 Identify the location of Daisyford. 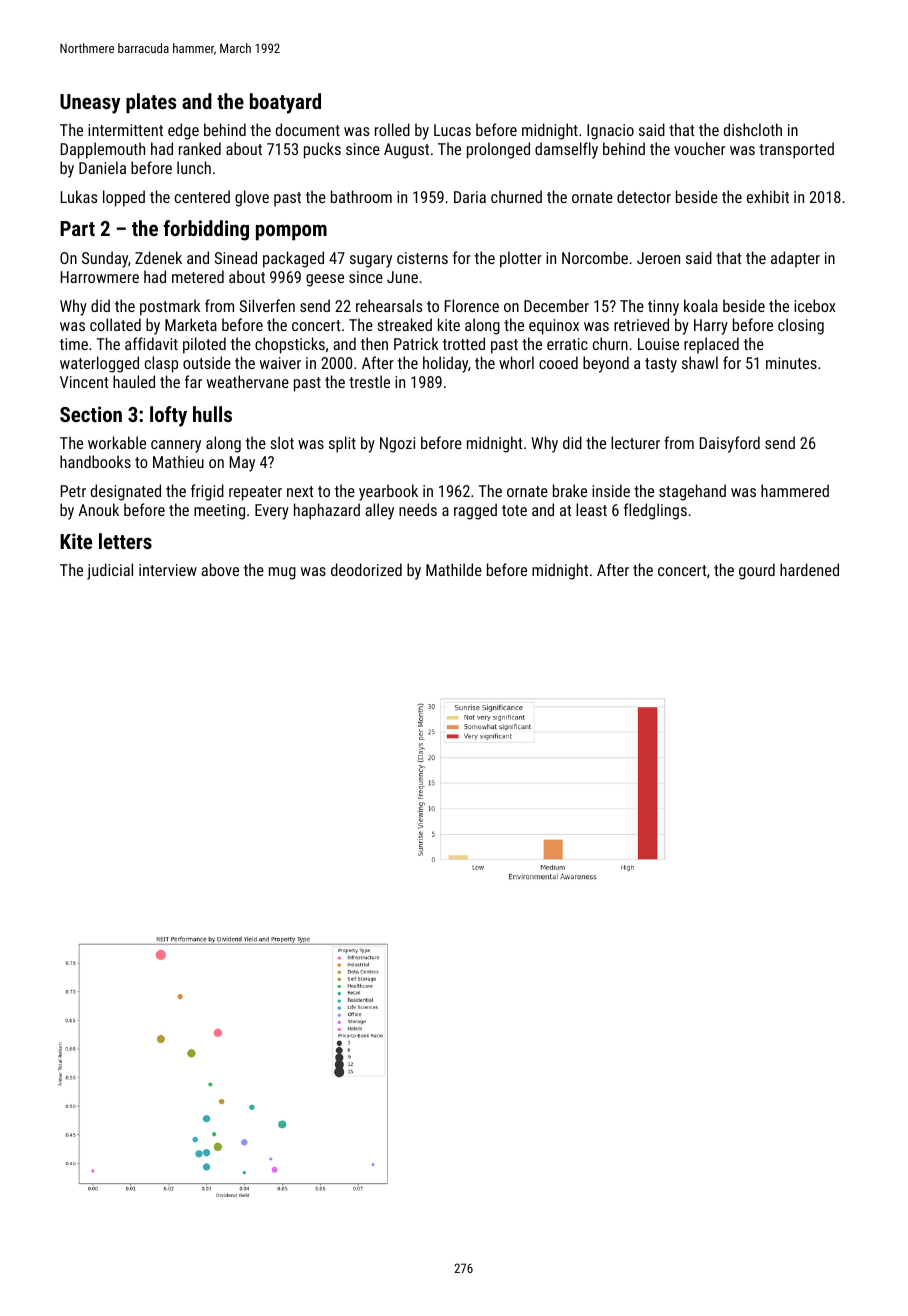
(730, 444).
